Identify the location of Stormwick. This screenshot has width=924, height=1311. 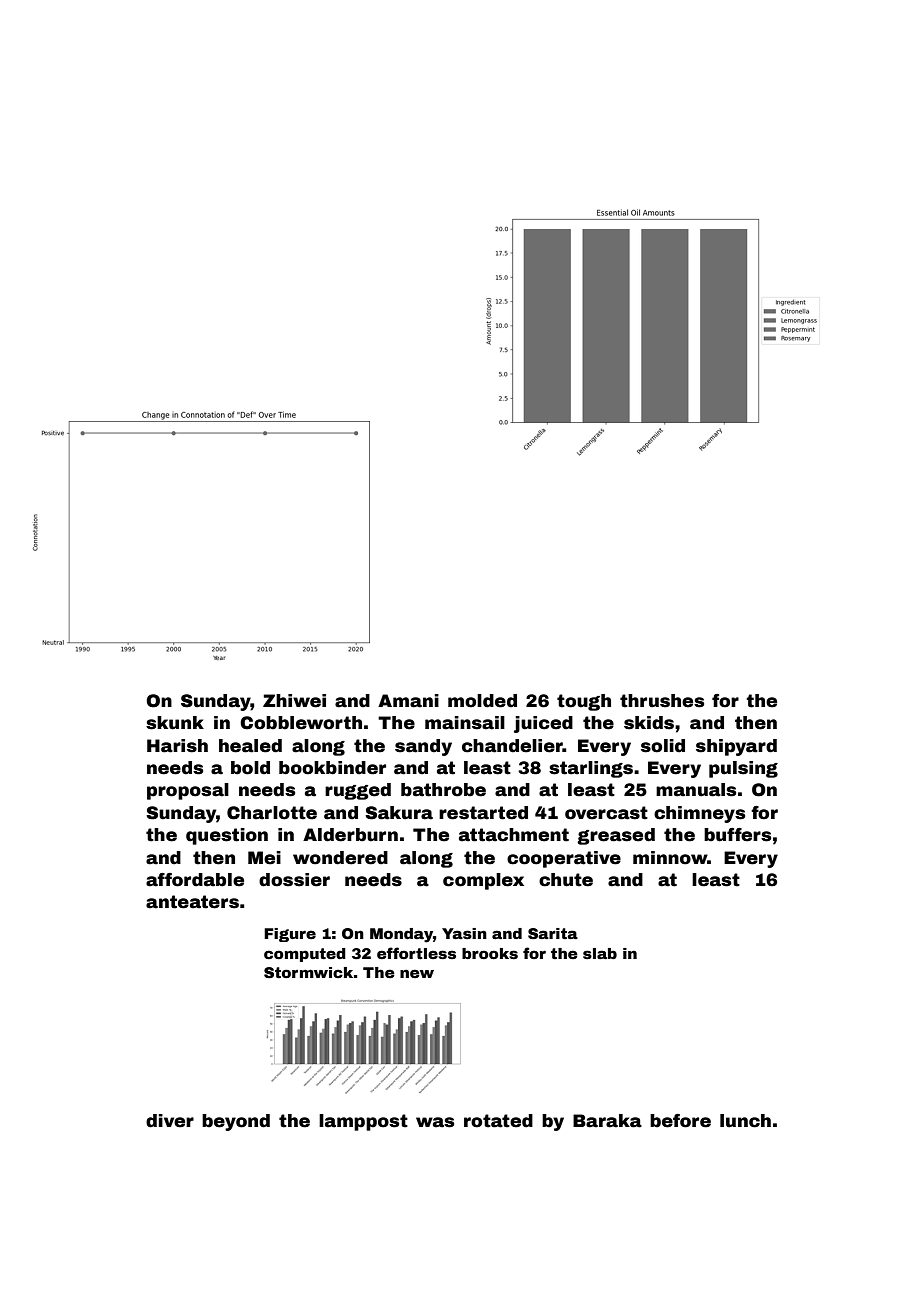
(309, 972).
